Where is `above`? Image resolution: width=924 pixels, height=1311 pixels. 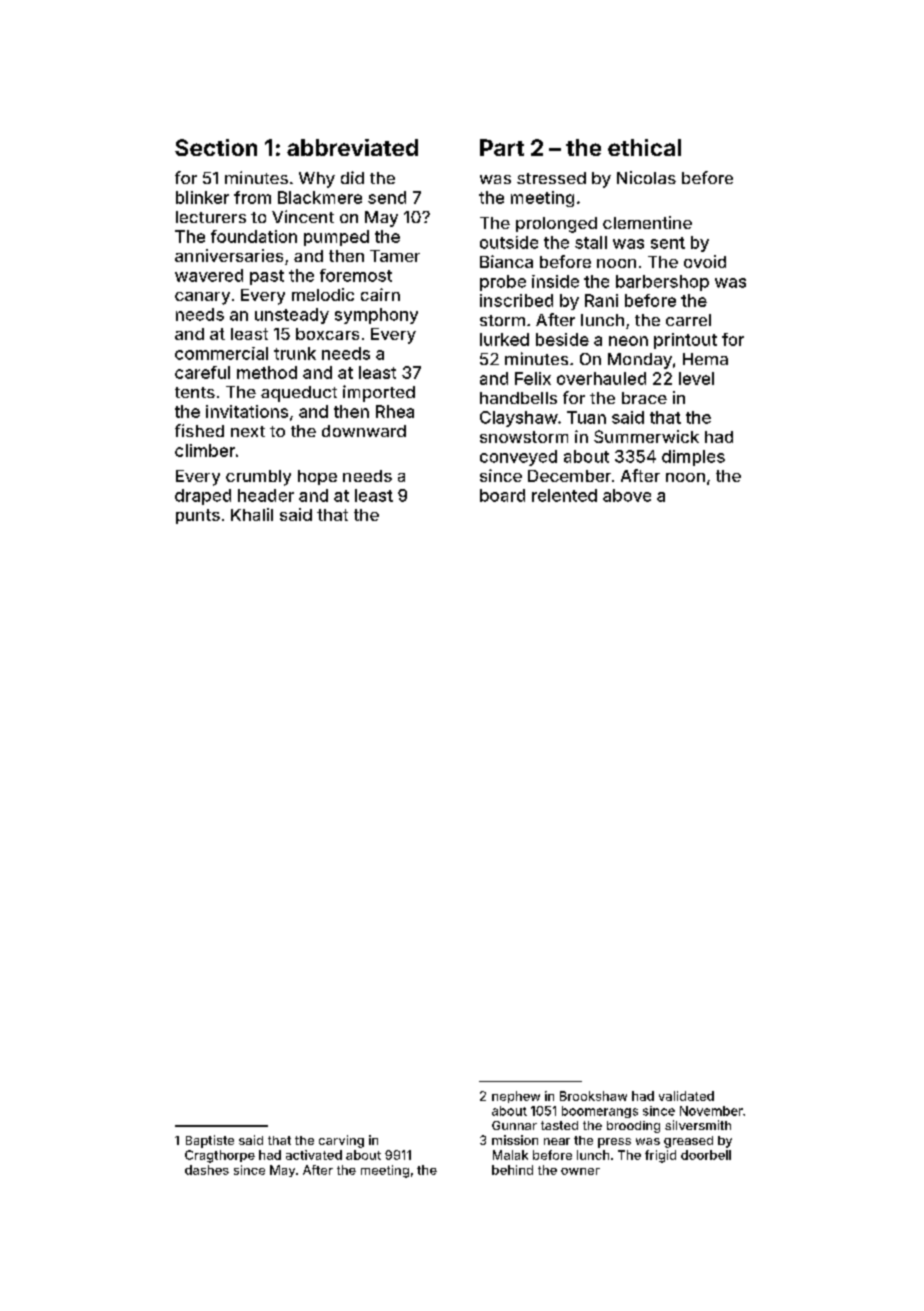 above is located at coordinates (627, 495).
